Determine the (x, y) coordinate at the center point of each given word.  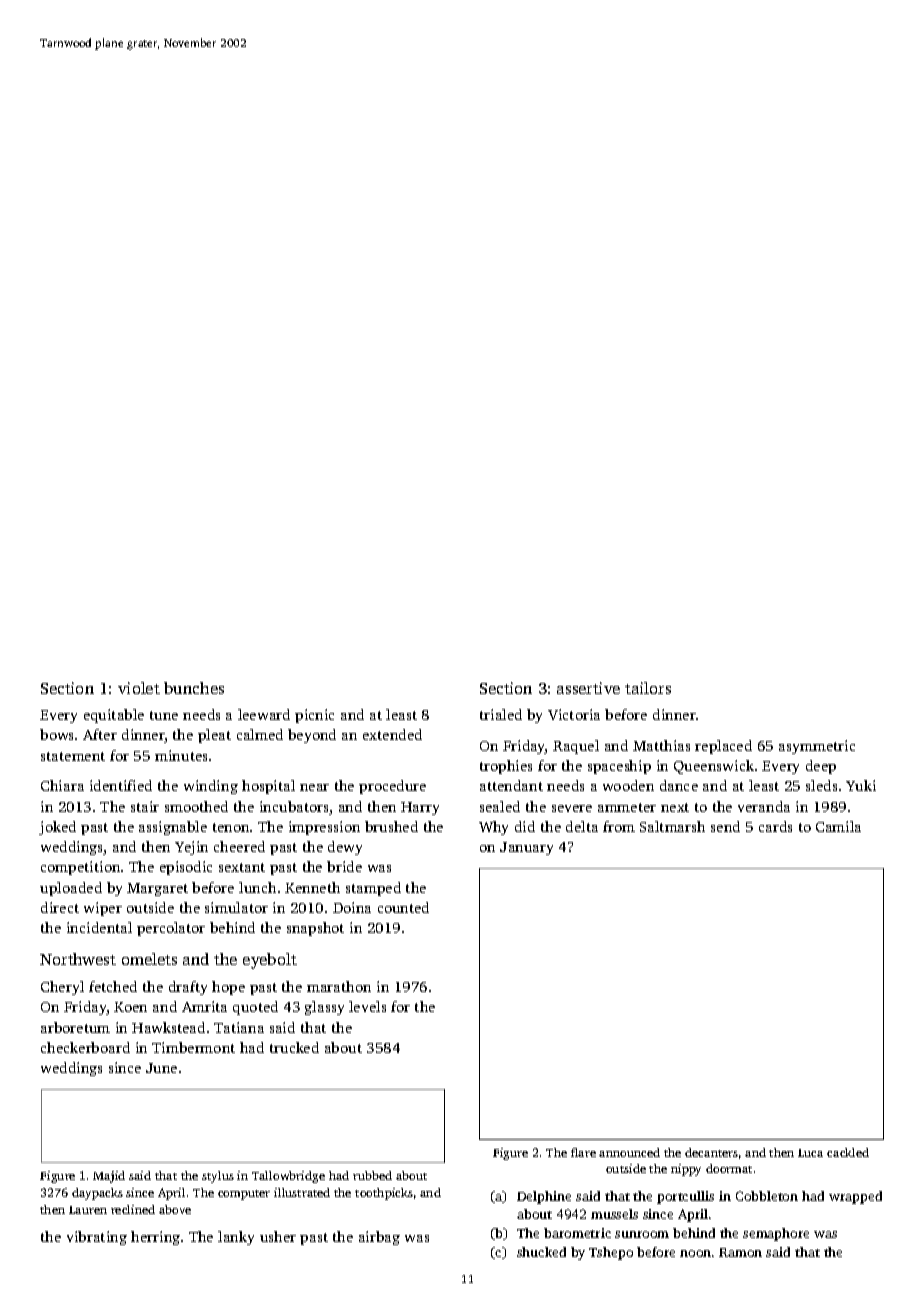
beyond (312, 736)
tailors (648, 688)
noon (695, 1253)
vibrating (97, 1238)
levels (367, 1006)
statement (73, 756)
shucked (541, 1252)
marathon (339, 986)
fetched (113, 986)
